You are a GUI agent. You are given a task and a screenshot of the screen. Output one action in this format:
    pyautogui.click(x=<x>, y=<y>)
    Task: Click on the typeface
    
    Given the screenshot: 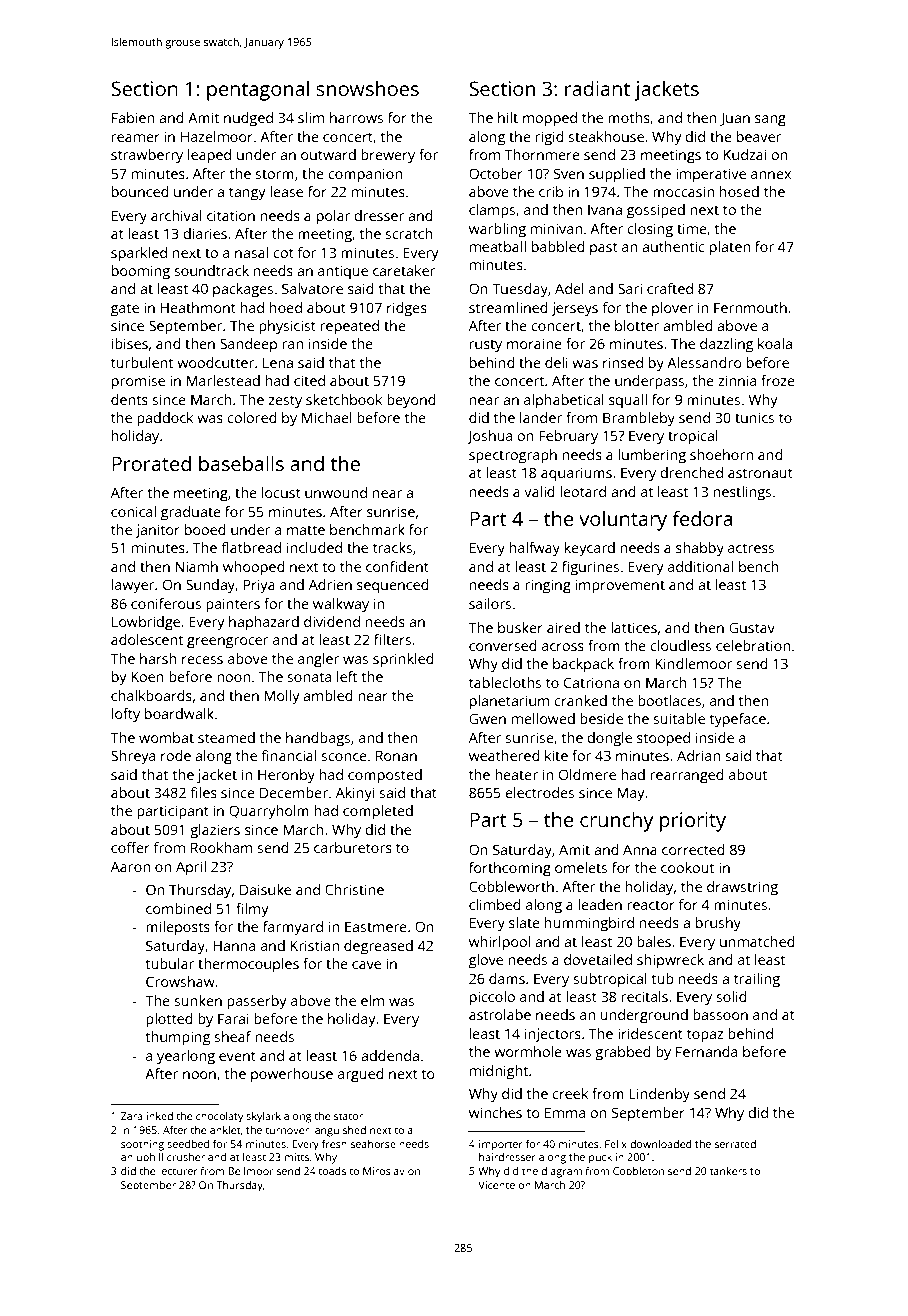 What is the action you would take?
    pyautogui.click(x=738, y=720)
